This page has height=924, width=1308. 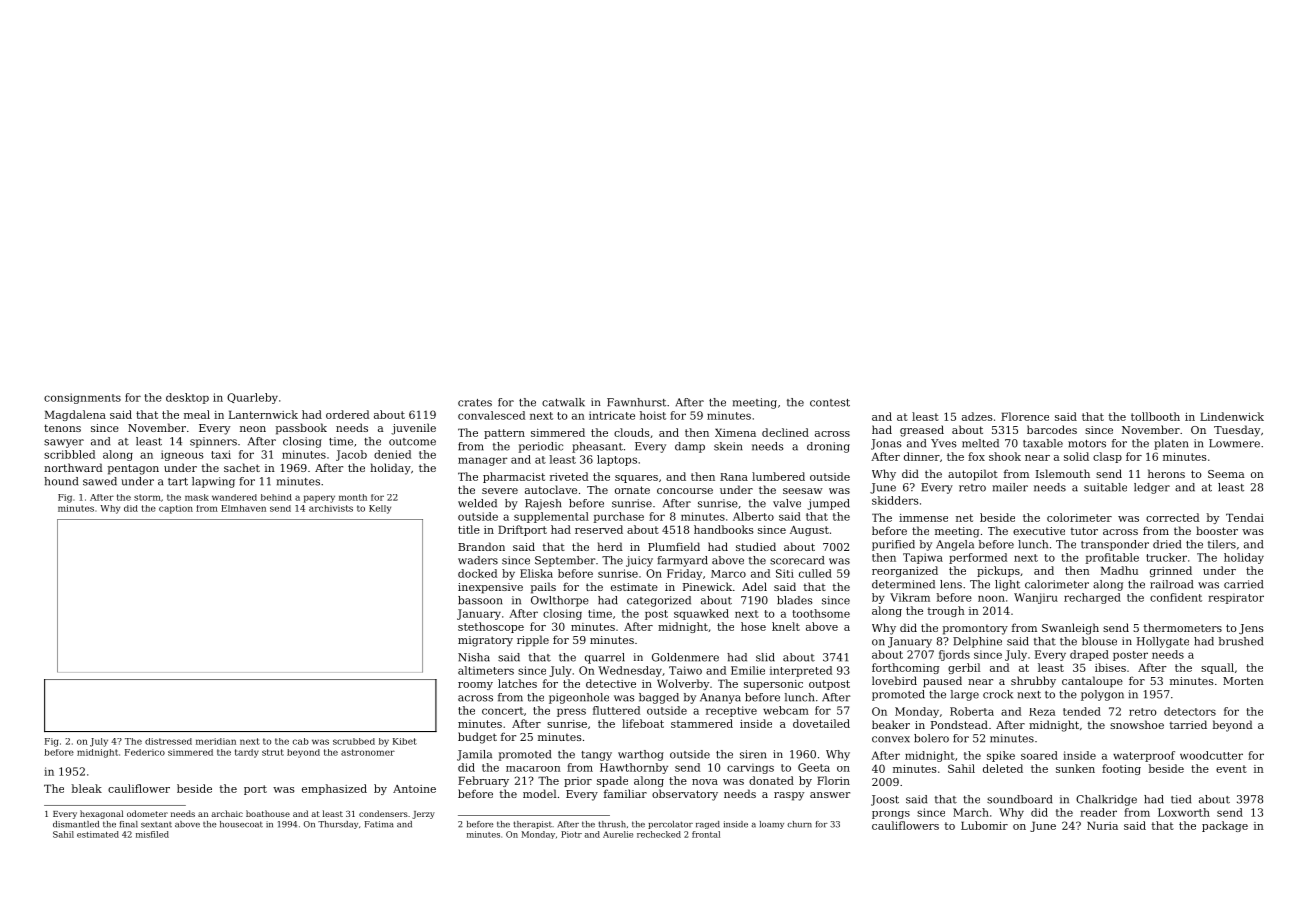 What do you see at coordinates (1155, 416) in the page?
I see `tollbooth` at bounding box center [1155, 416].
